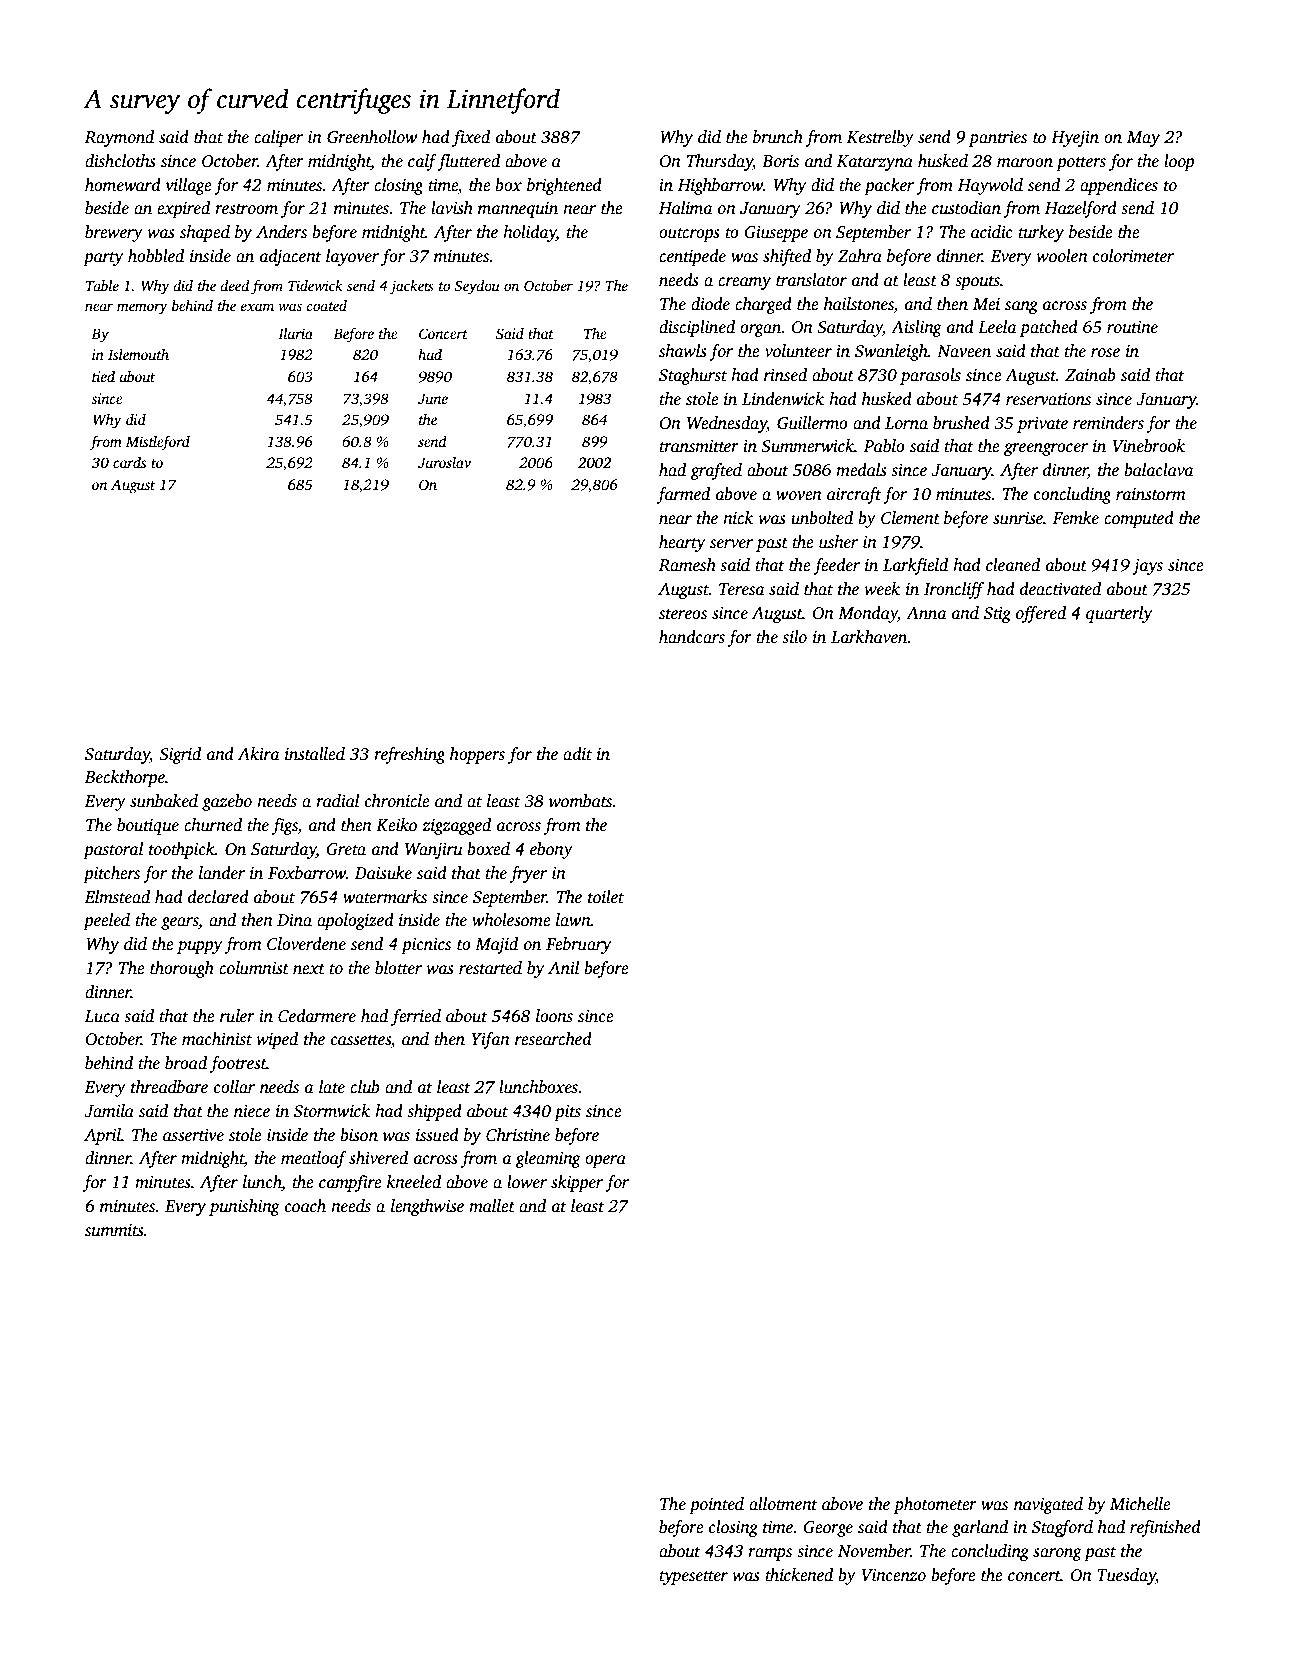 The width and height of the screenshot is (1289, 1668). Describe the element at coordinates (119, 138) in the screenshot. I see `Raymond` at that location.
